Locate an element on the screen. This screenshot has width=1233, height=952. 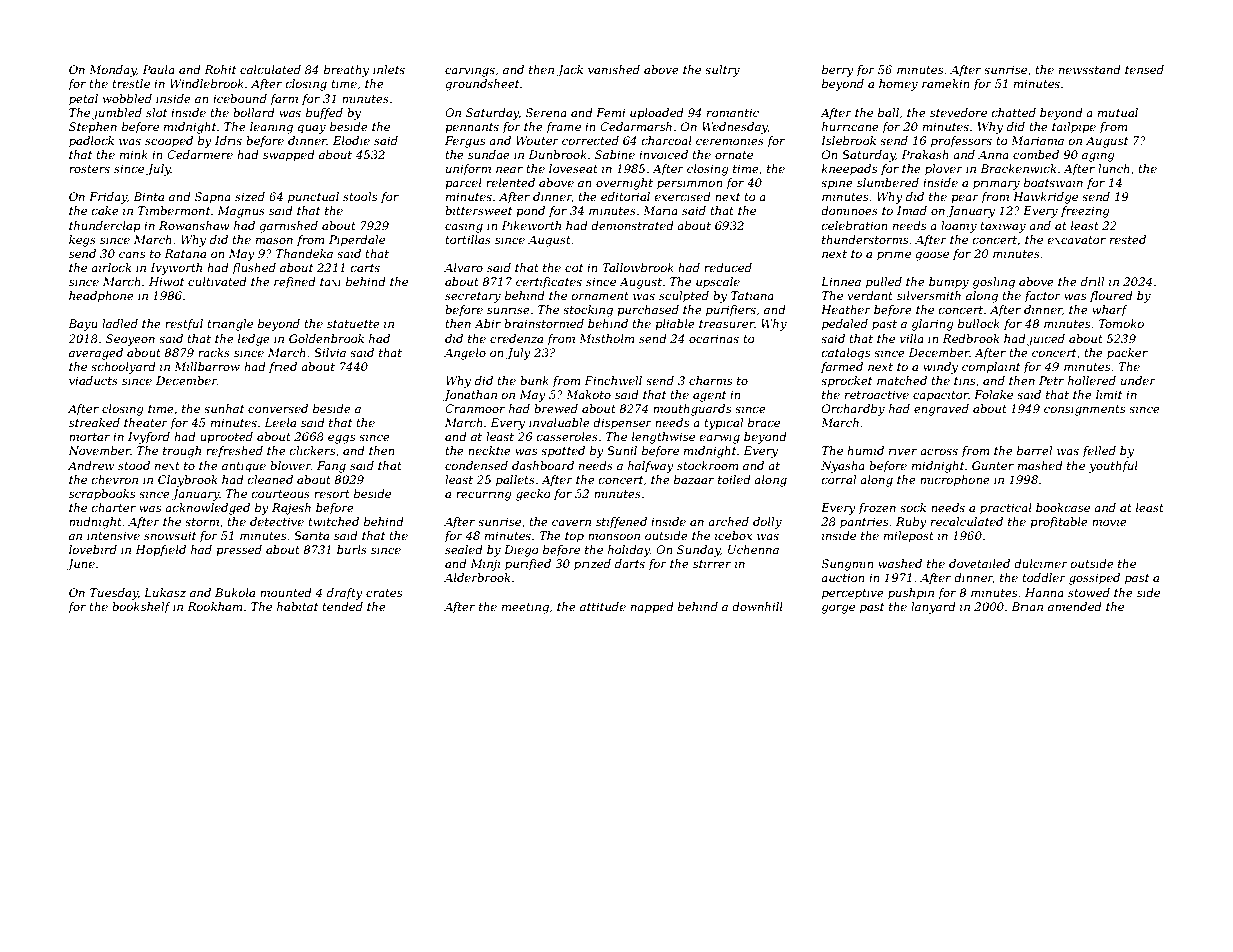
Redbrook is located at coordinates (971, 338).
